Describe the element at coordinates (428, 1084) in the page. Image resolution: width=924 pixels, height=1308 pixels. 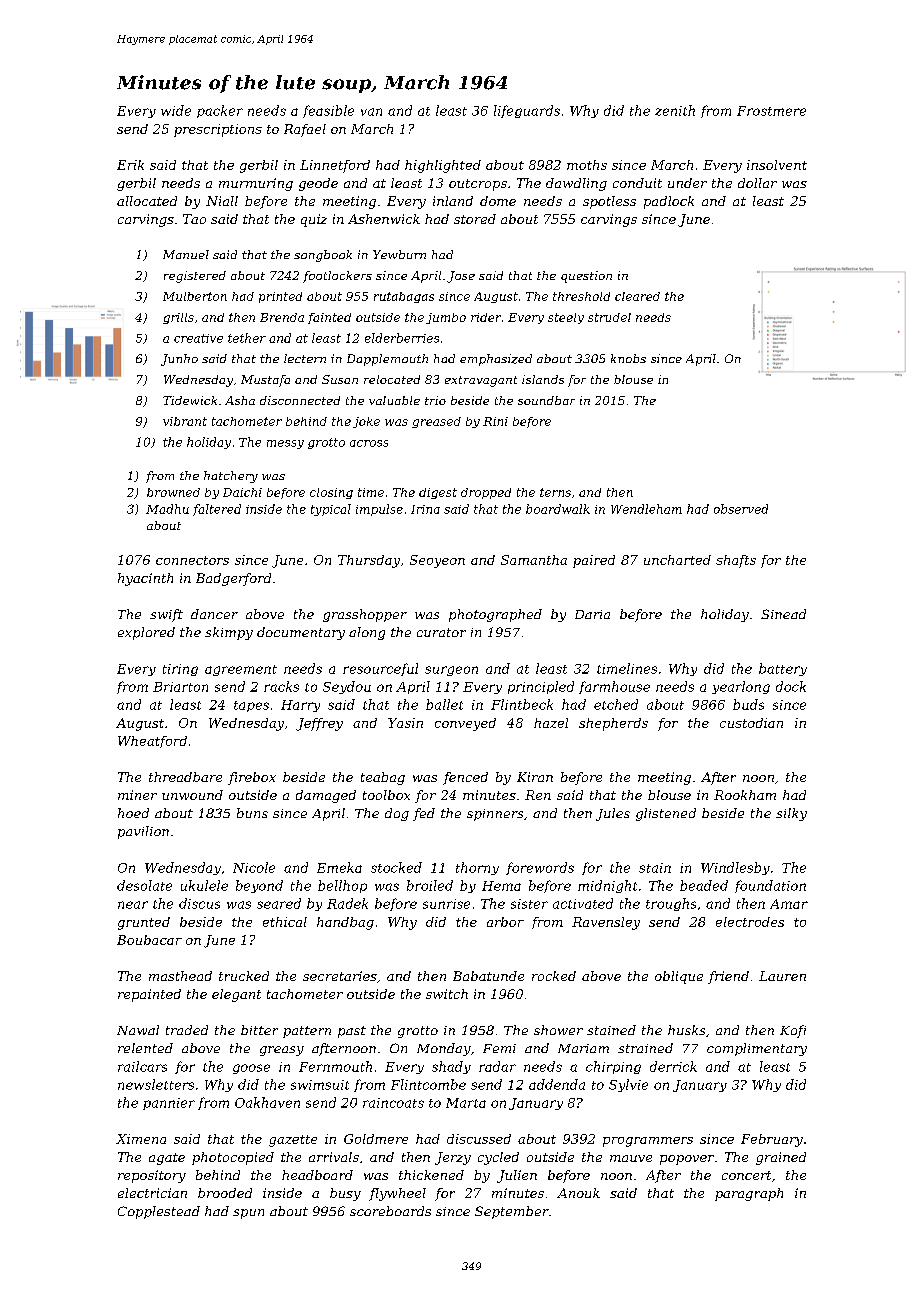
I see `Flintcombe` at that location.
